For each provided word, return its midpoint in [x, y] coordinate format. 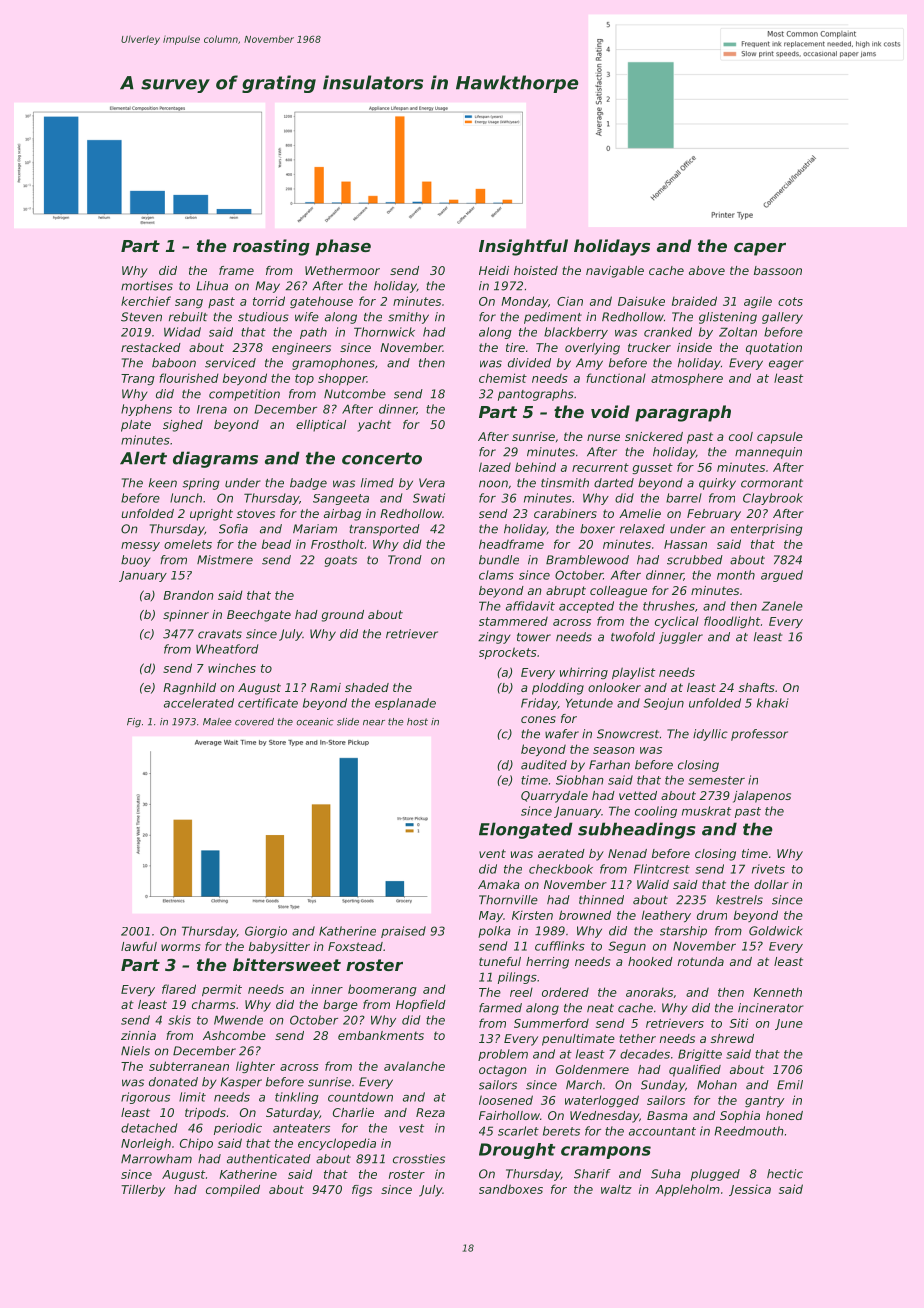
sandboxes [511, 1189]
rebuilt [188, 317]
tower [534, 637]
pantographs [536, 395]
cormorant [772, 483]
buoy [136, 561]
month [736, 575]
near [374, 723]
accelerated [199, 703]
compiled [233, 1191]
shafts [756, 687]
